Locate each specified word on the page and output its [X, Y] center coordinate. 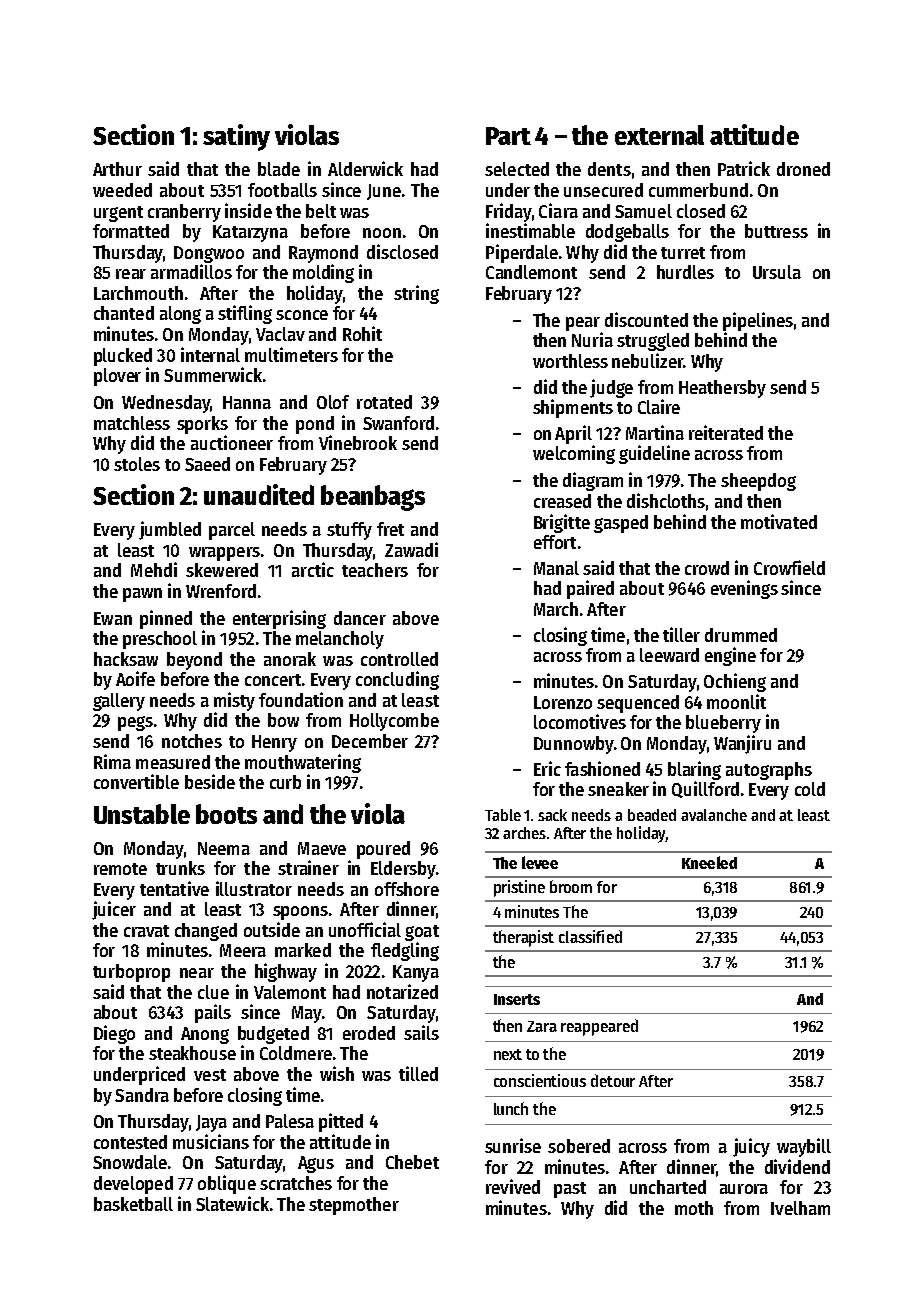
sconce [302, 315]
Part [508, 136]
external [659, 135]
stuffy [349, 531]
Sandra [142, 1095]
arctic [313, 569]
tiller [681, 634]
